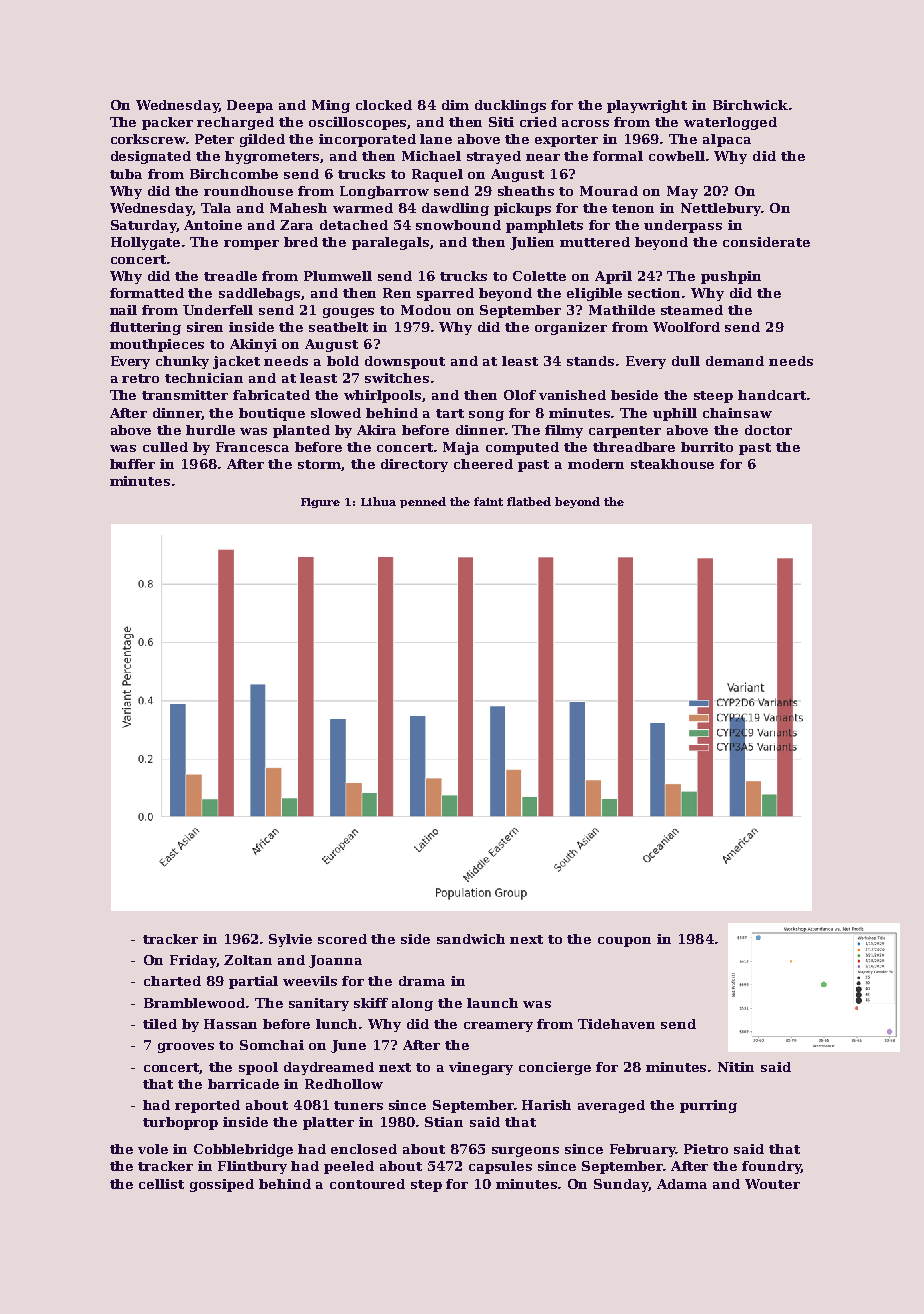 Image resolution: width=924 pixels, height=1314 pixels. What do you see at coordinates (248, 960) in the image?
I see `Zoltan` at bounding box center [248, 960].
